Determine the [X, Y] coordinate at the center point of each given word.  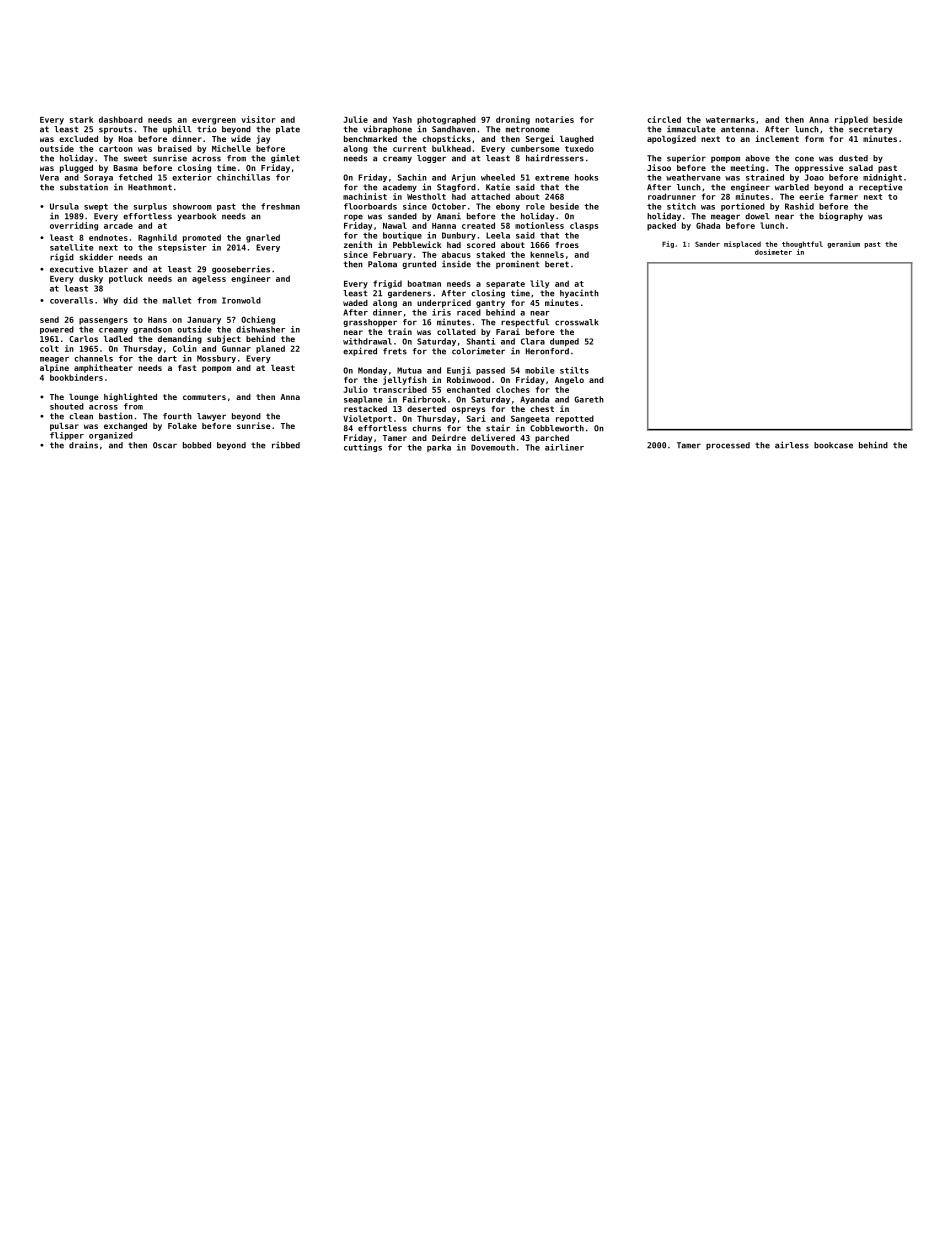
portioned [743, 207]
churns [426, 428]
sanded [402, 216]
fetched [135, 177]
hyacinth [579, 293]
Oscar [165, 445]
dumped [564, 342]
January [204, 321]
